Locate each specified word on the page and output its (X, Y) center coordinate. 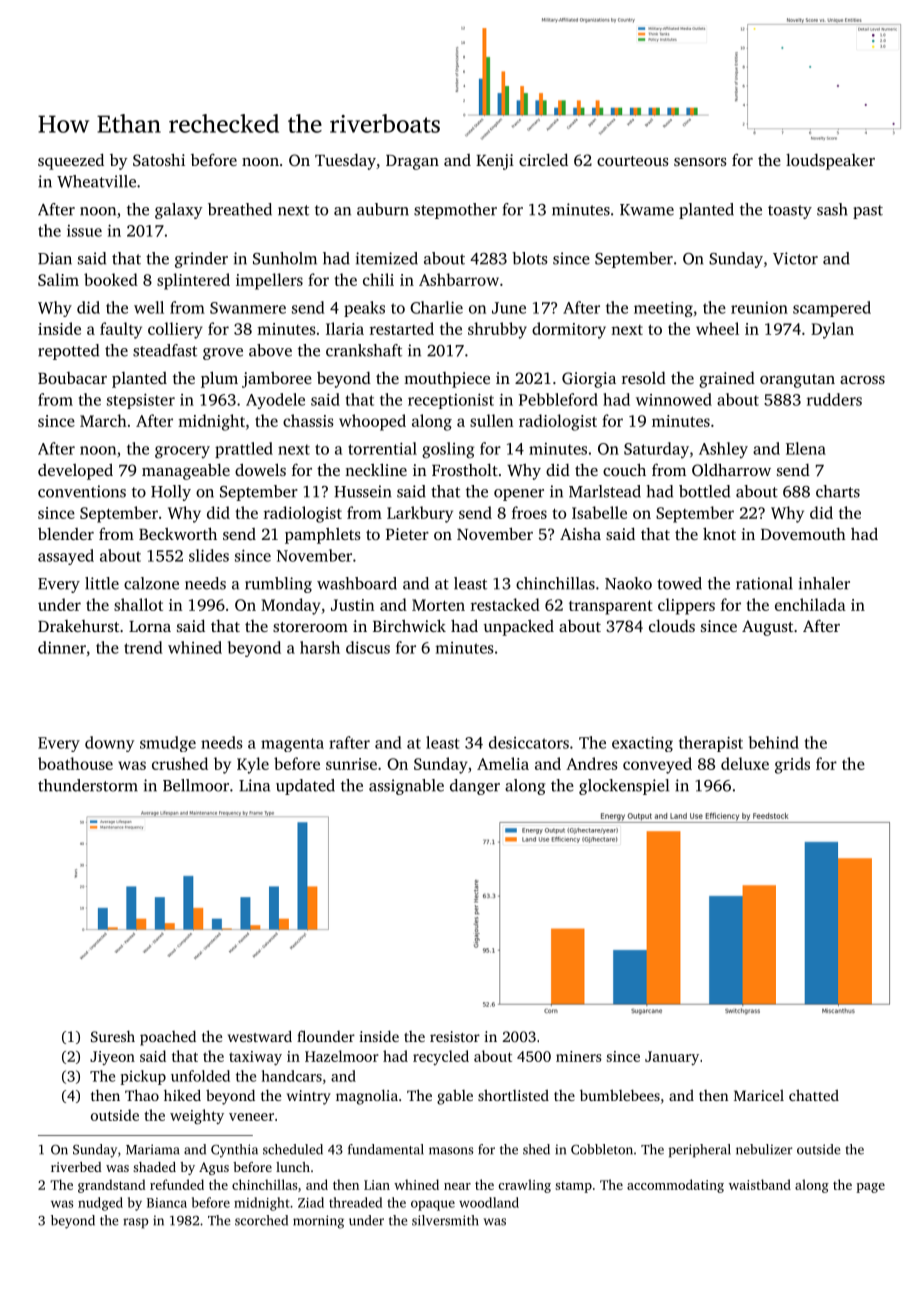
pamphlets (323, 535)
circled (543, 159)
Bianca (167, 1203)
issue (84, 231)
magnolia (367, 1097)
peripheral (700, 1151)
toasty (790, 212)
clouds (672, 625)
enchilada (810, 604)
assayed (66, 557)
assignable (406, 787)
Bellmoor (196, 785)
